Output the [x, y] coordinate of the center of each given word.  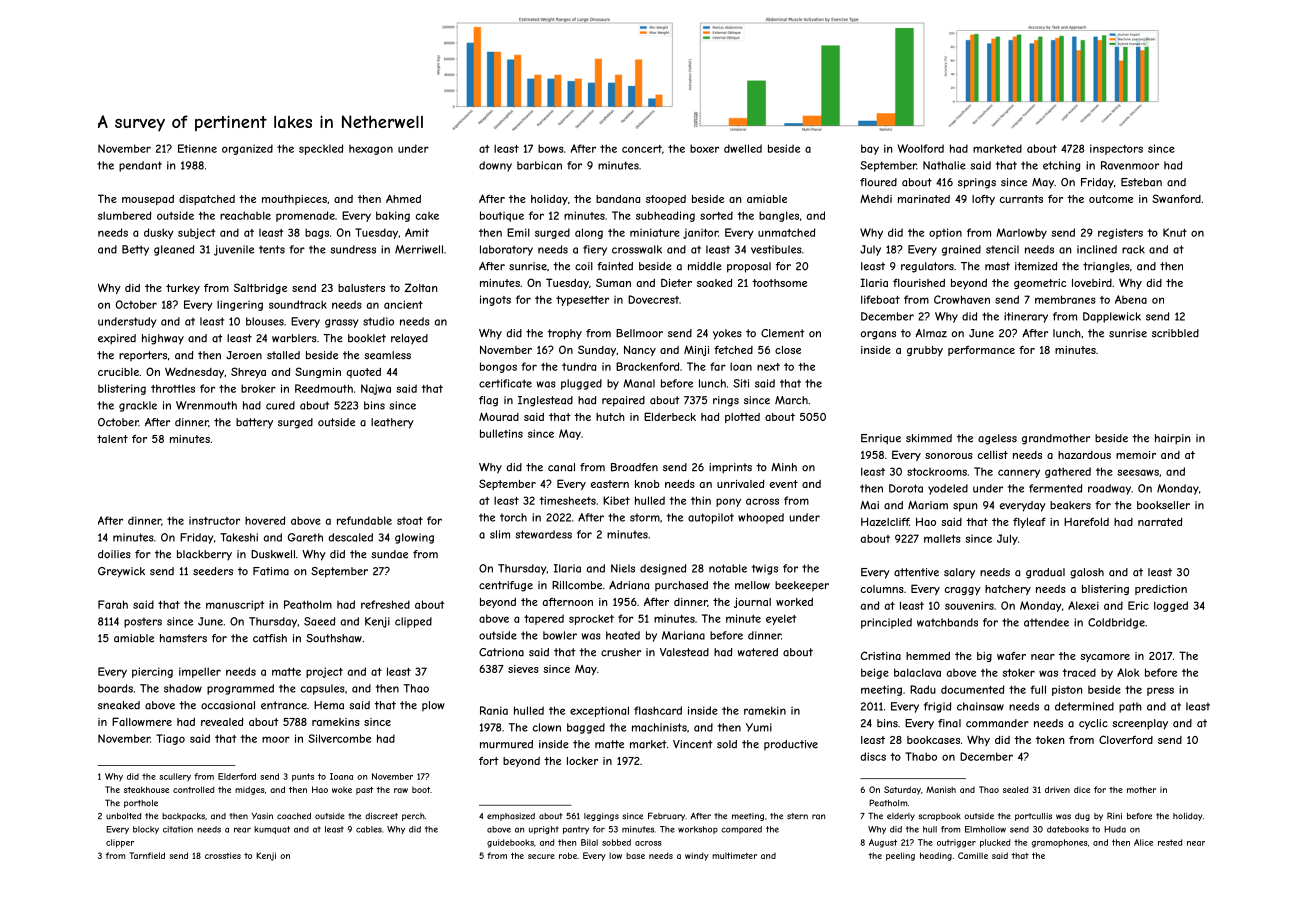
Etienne [197, 148]
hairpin [1172, 439]
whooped [761, 518]
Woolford [920, 148]
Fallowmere [142, 721]
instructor [214, 521]
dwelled [743, 148]
